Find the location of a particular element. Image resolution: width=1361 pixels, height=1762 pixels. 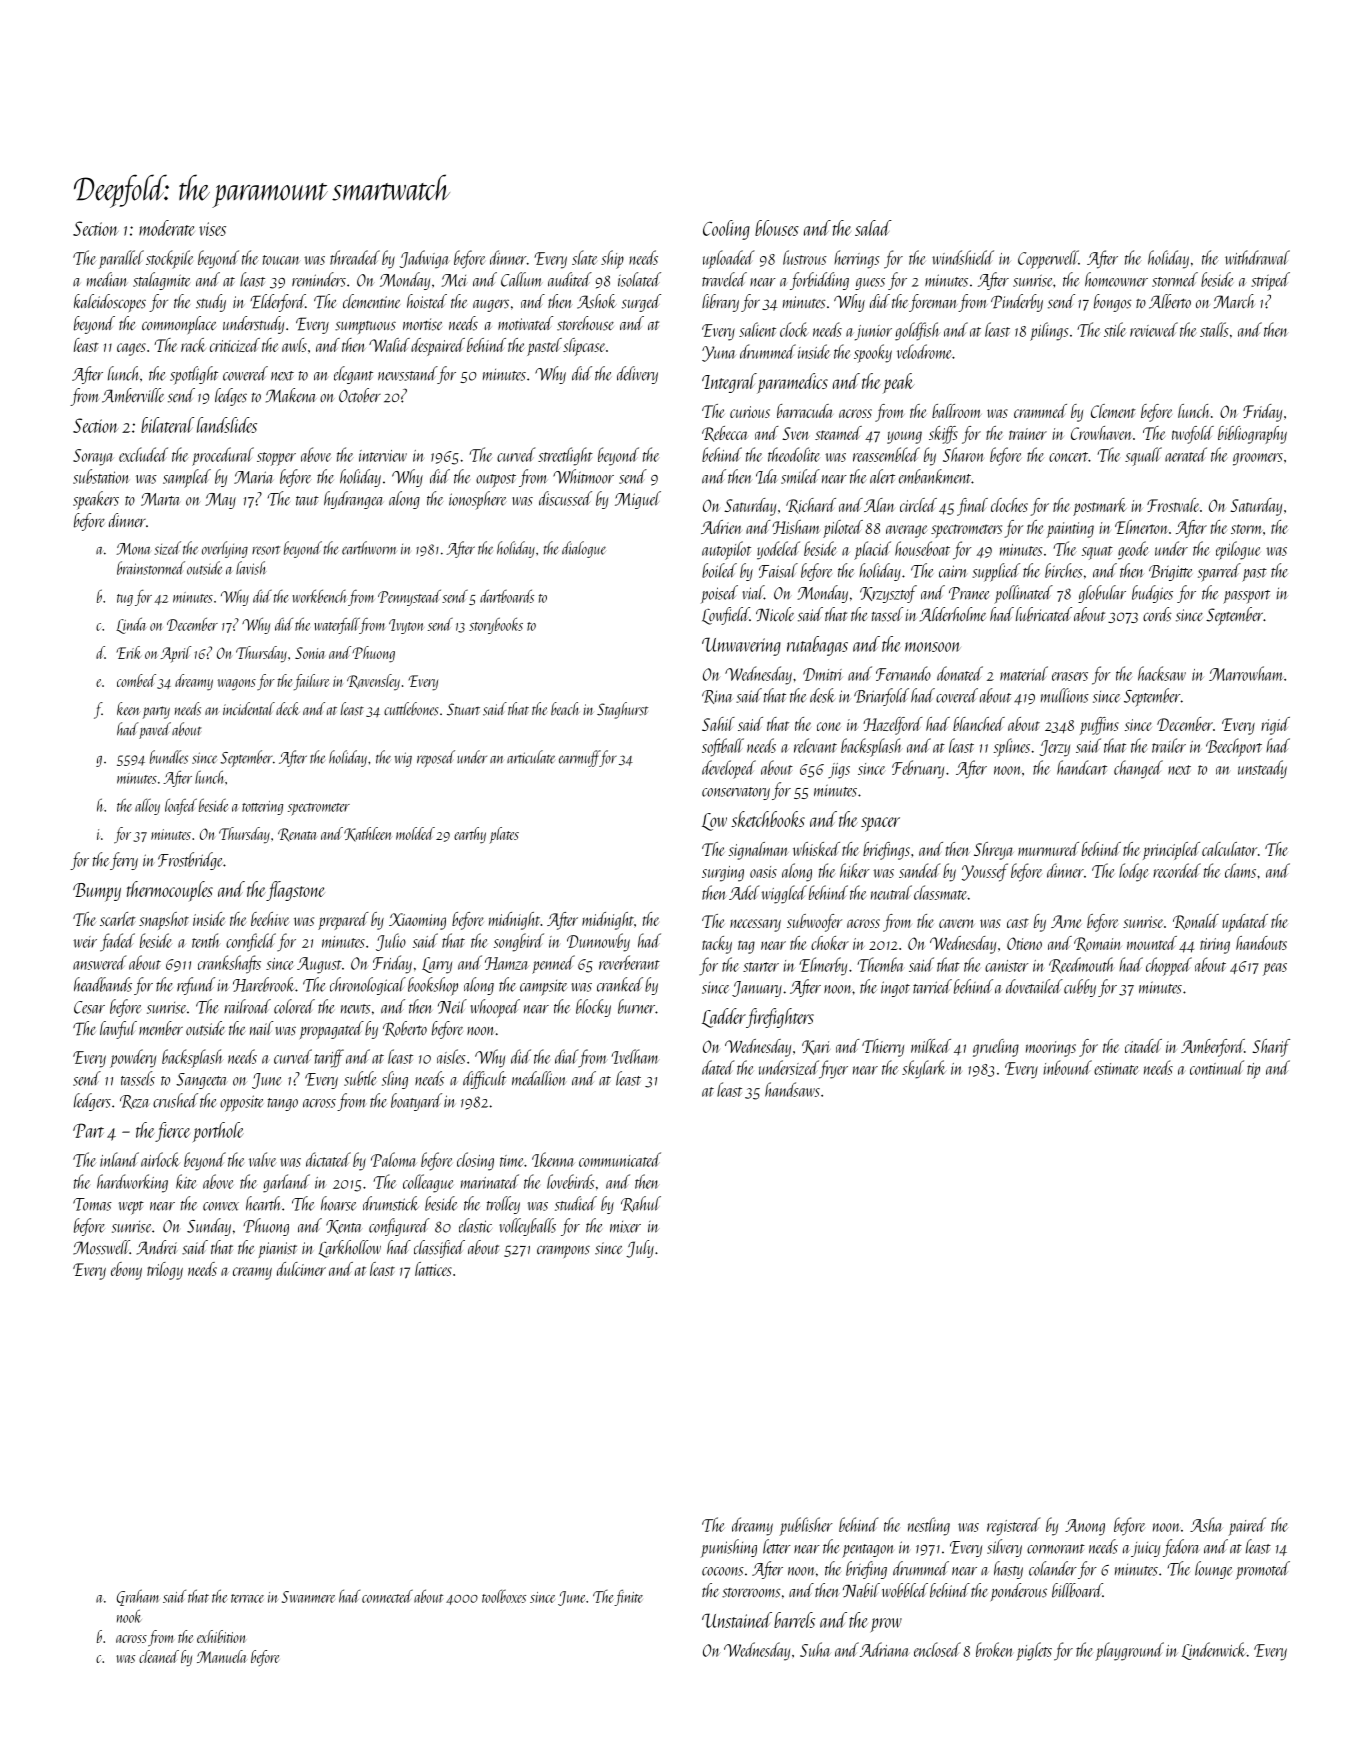

creamy is located at coordinates (252, 1273).
